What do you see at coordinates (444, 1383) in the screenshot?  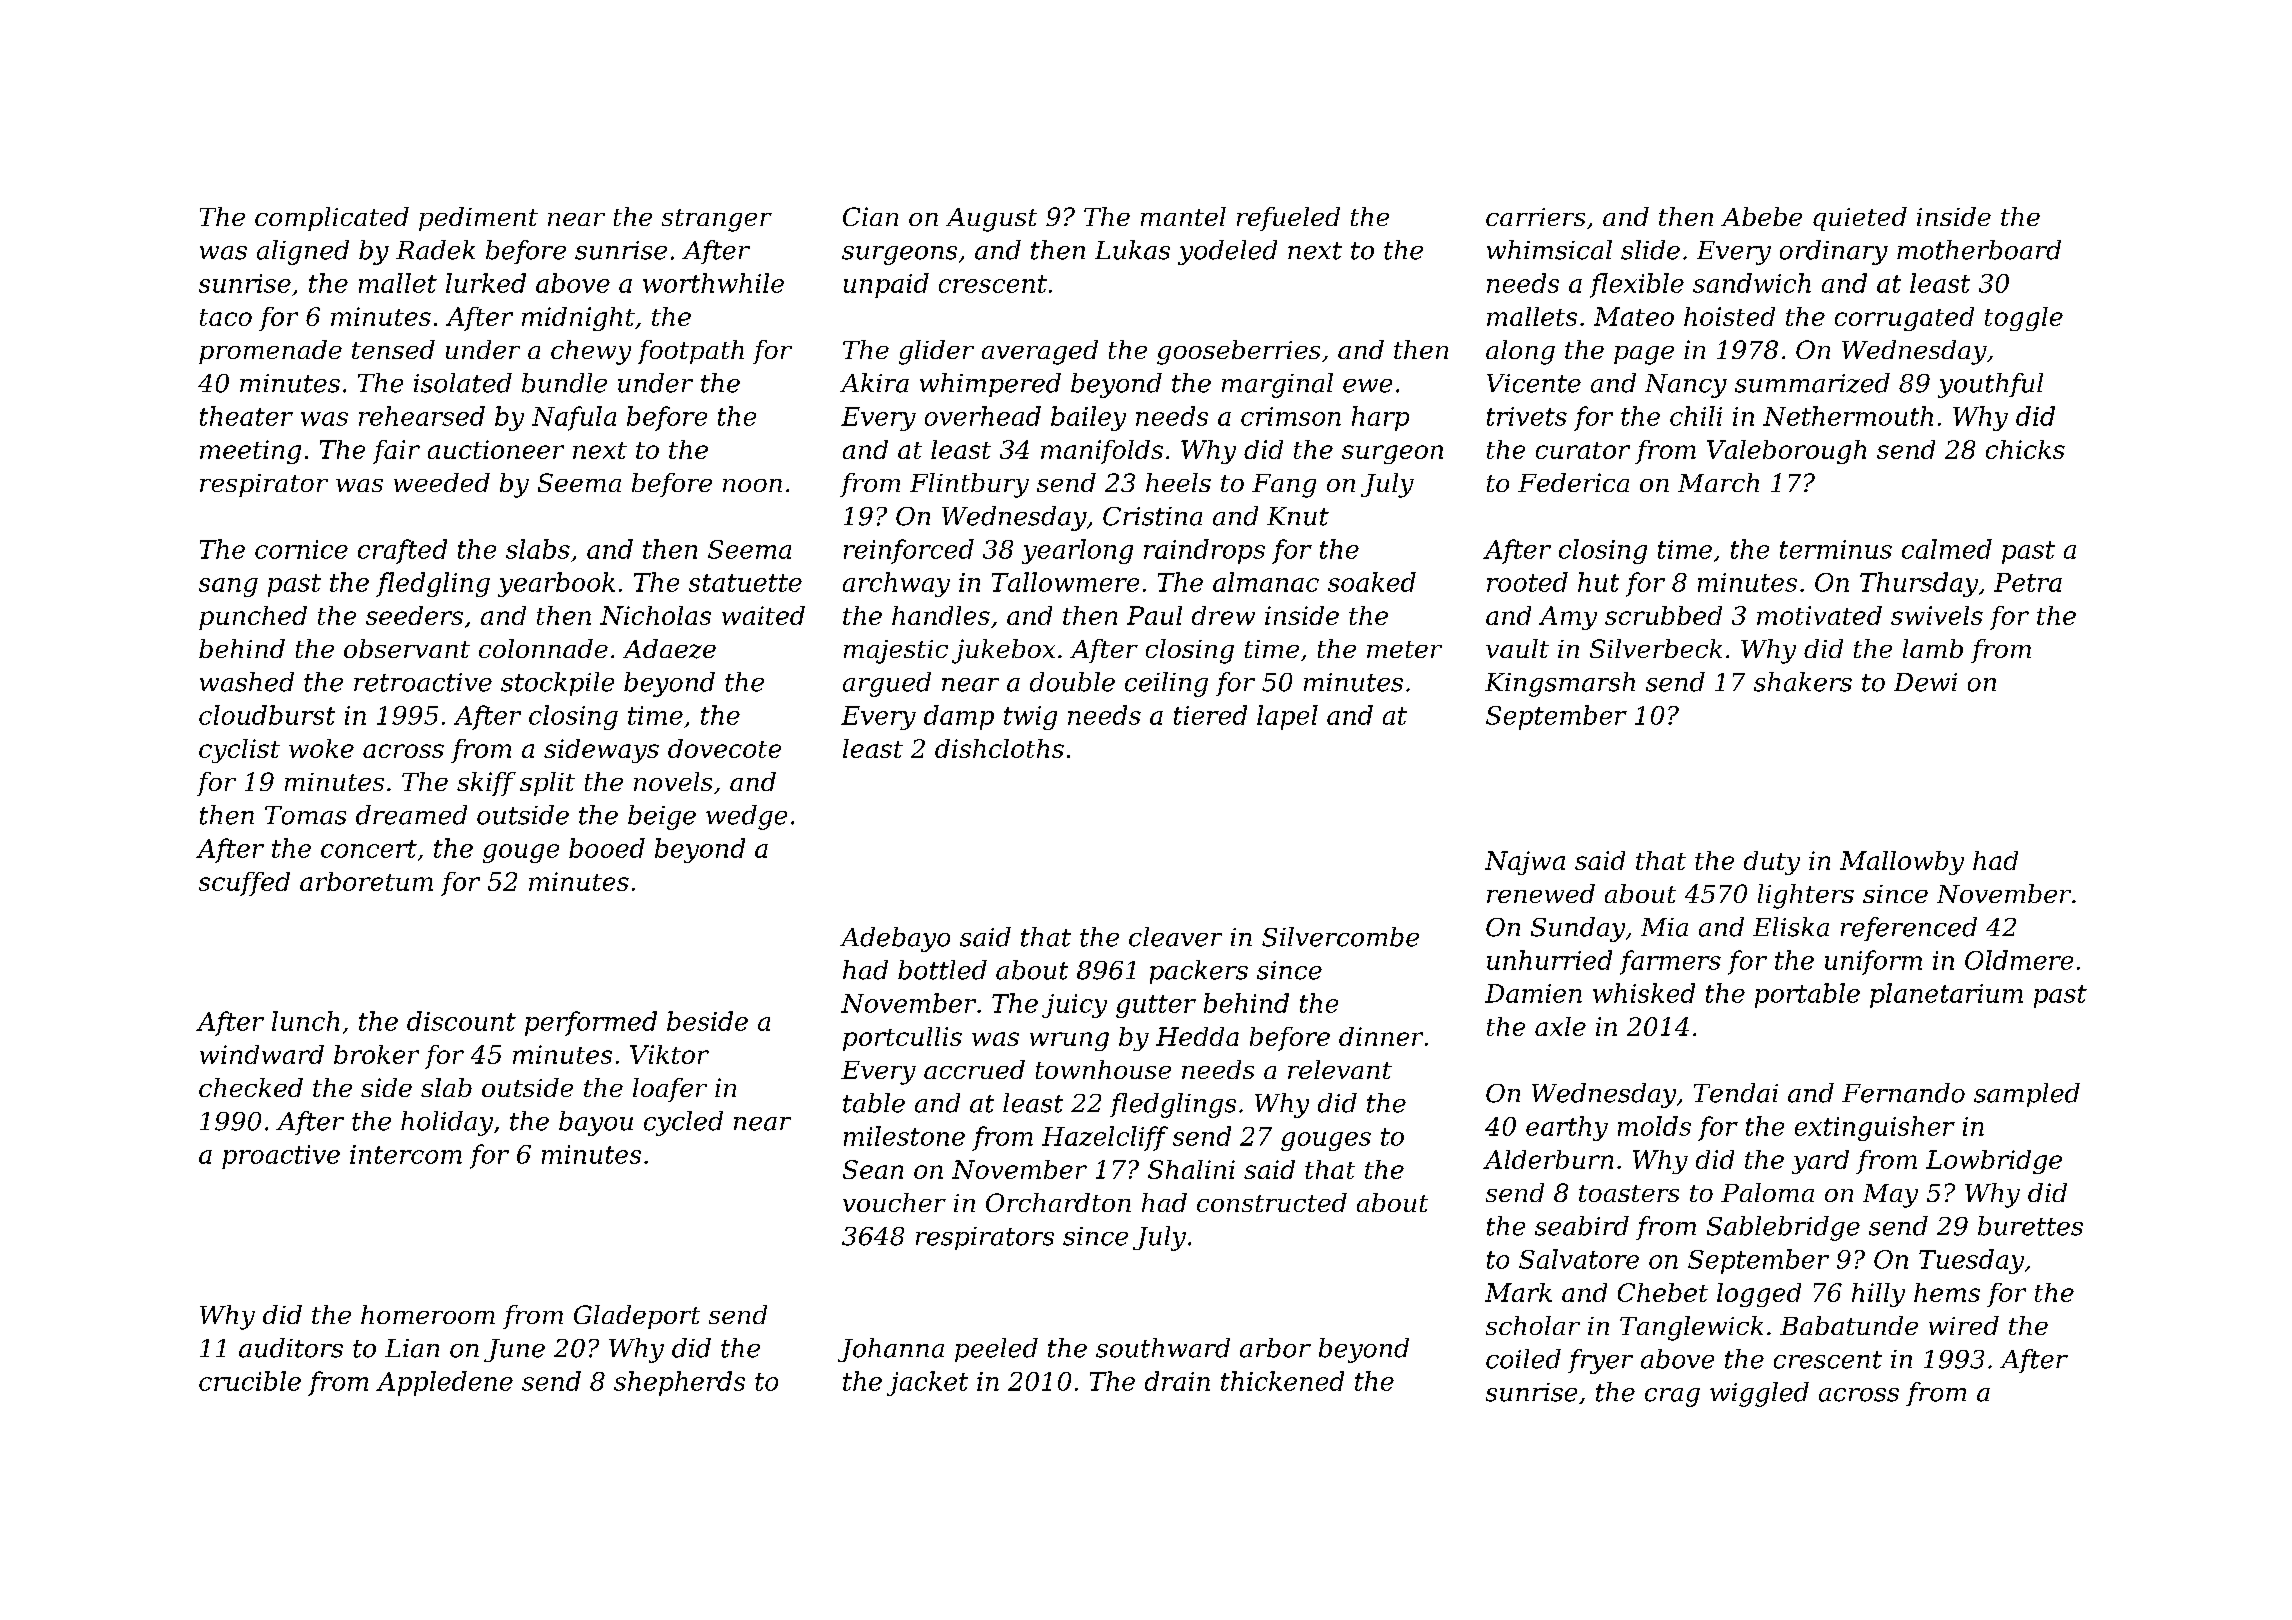 I see `Appledene` at bounding box center [444, 1383].
